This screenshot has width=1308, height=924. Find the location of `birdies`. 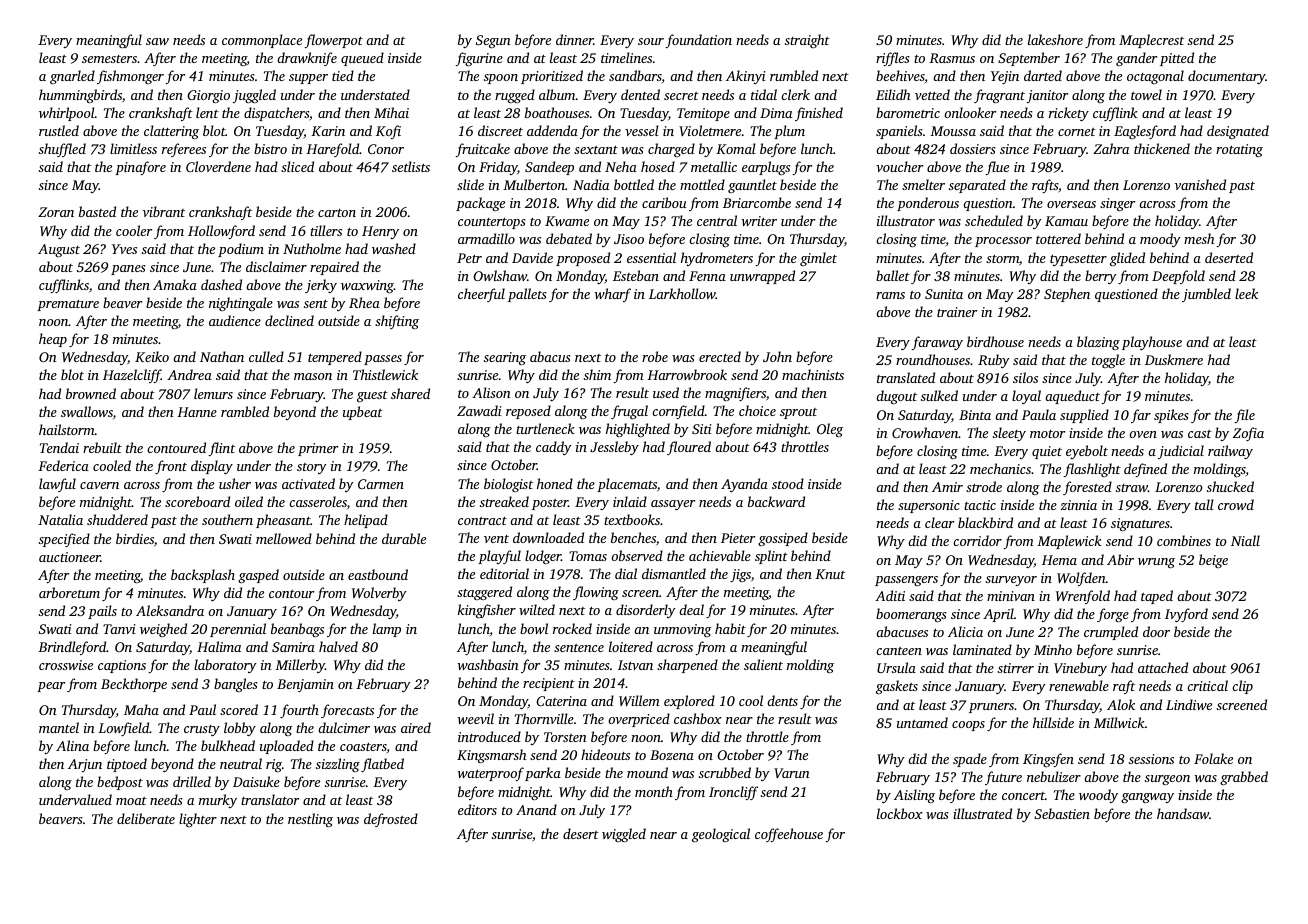

birdies is located at coordinates (135, 538).
